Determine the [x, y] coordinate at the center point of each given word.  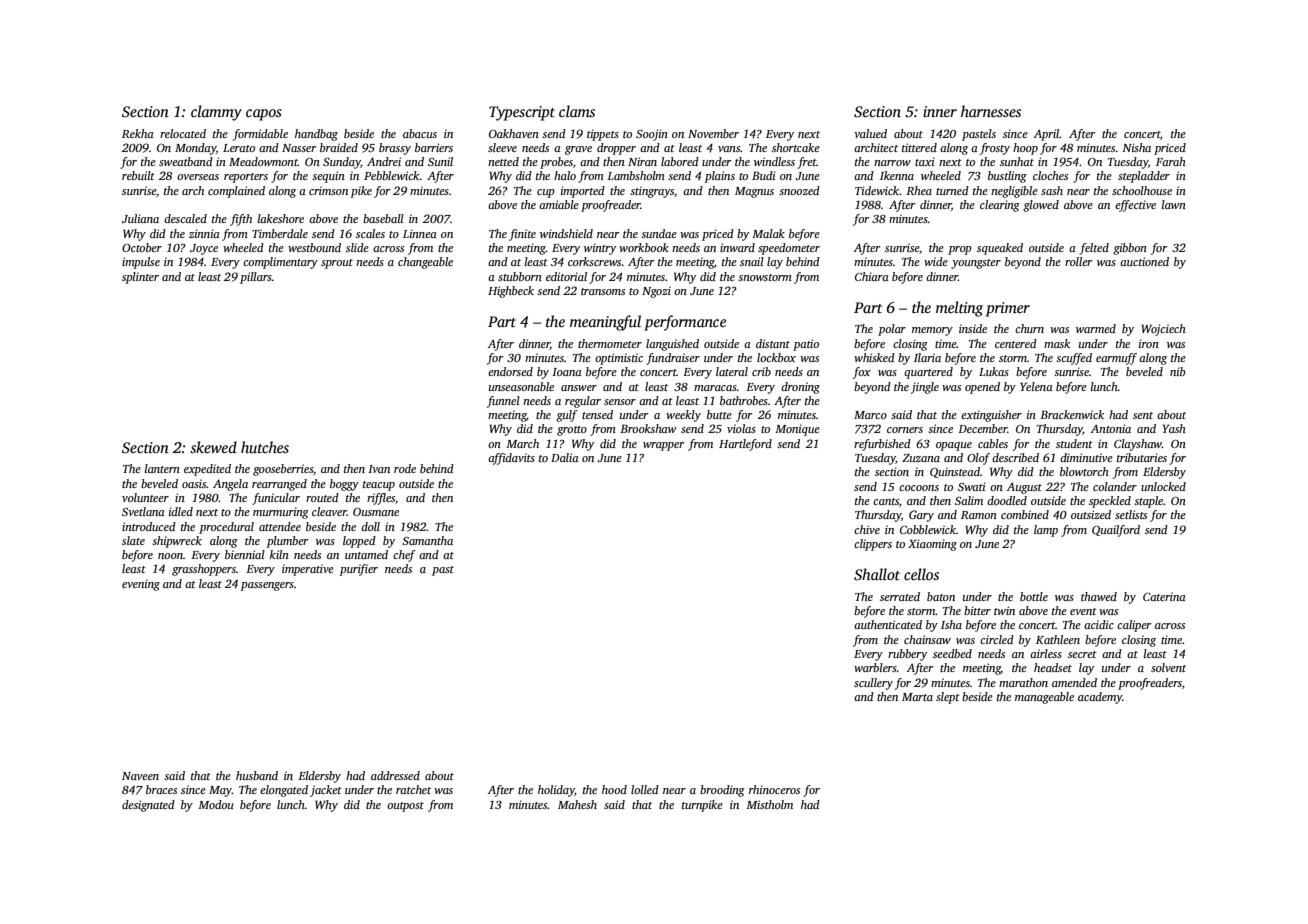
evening [141, 585]
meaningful [605, 323]
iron [1149, 343]
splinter [140, 278]
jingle [925, 388]
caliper [1134, 626]
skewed [213, 447]
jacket [326, 791]
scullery [873, 684]
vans [729, 149]
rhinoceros [774, 789]
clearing [1000, 206]
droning [800, 388]
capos [264, 115]
